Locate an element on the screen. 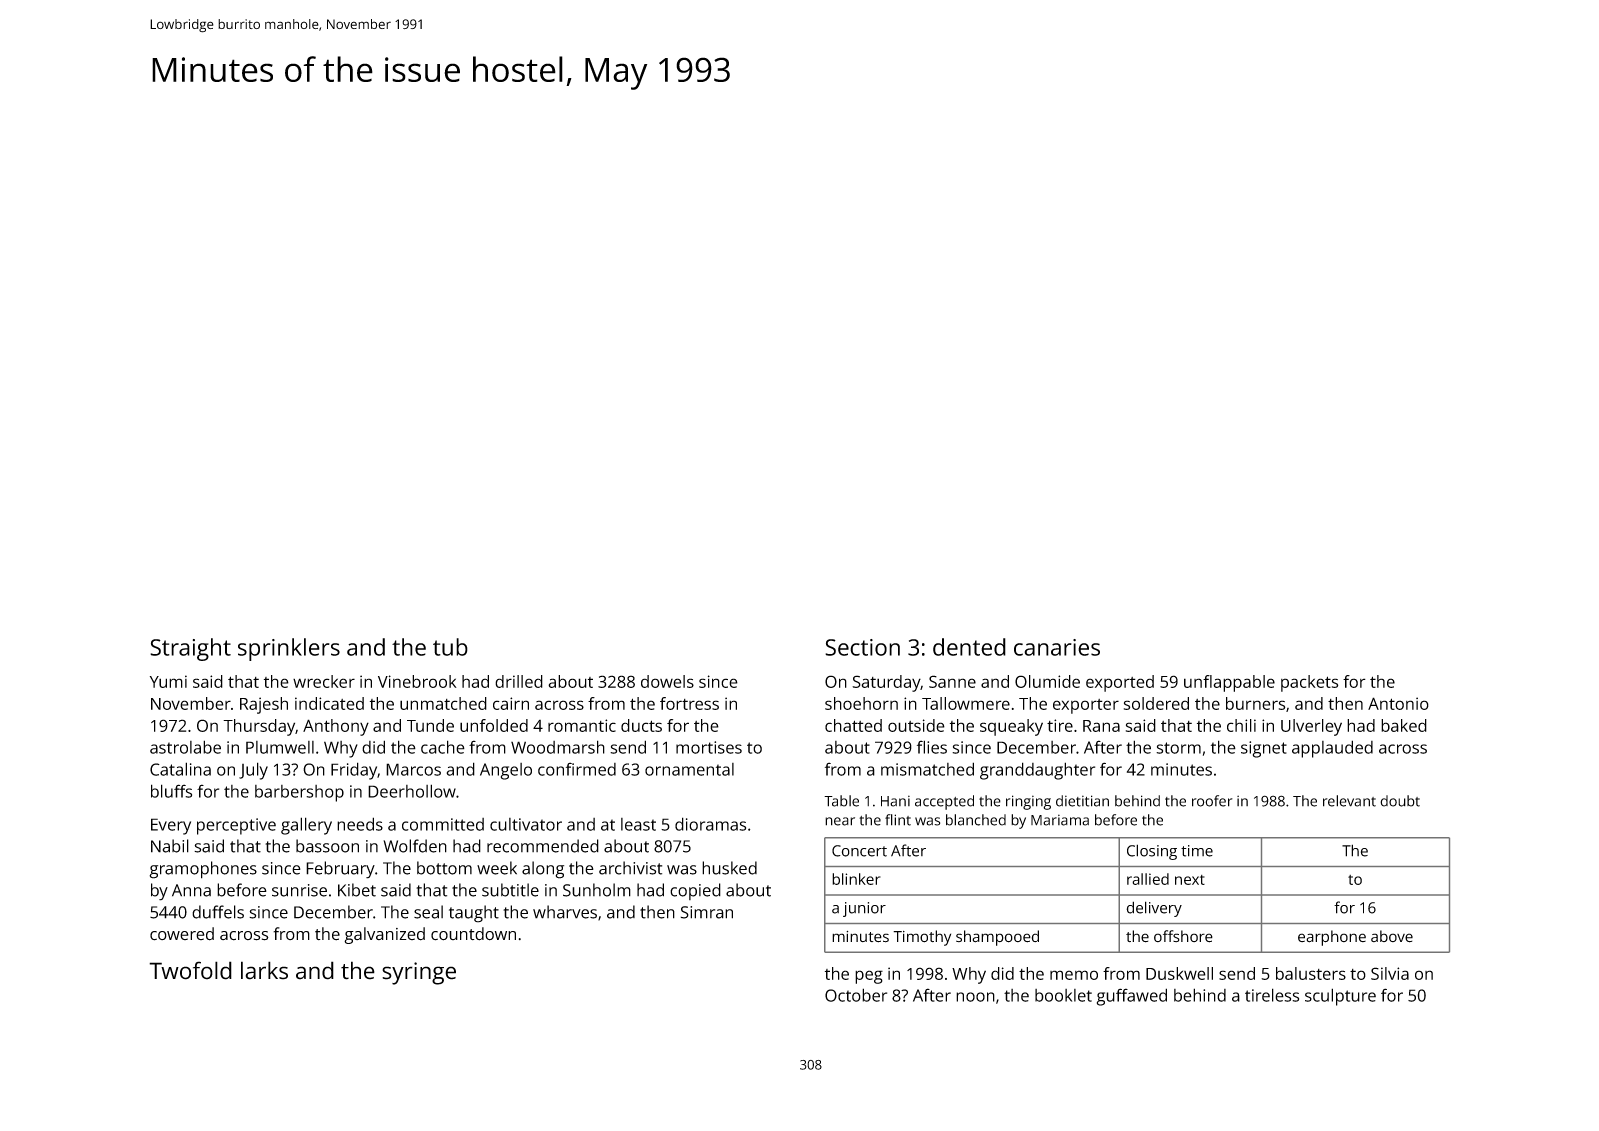 The image size is (1599, 1131). tub is located at coordinates (450, 647).
